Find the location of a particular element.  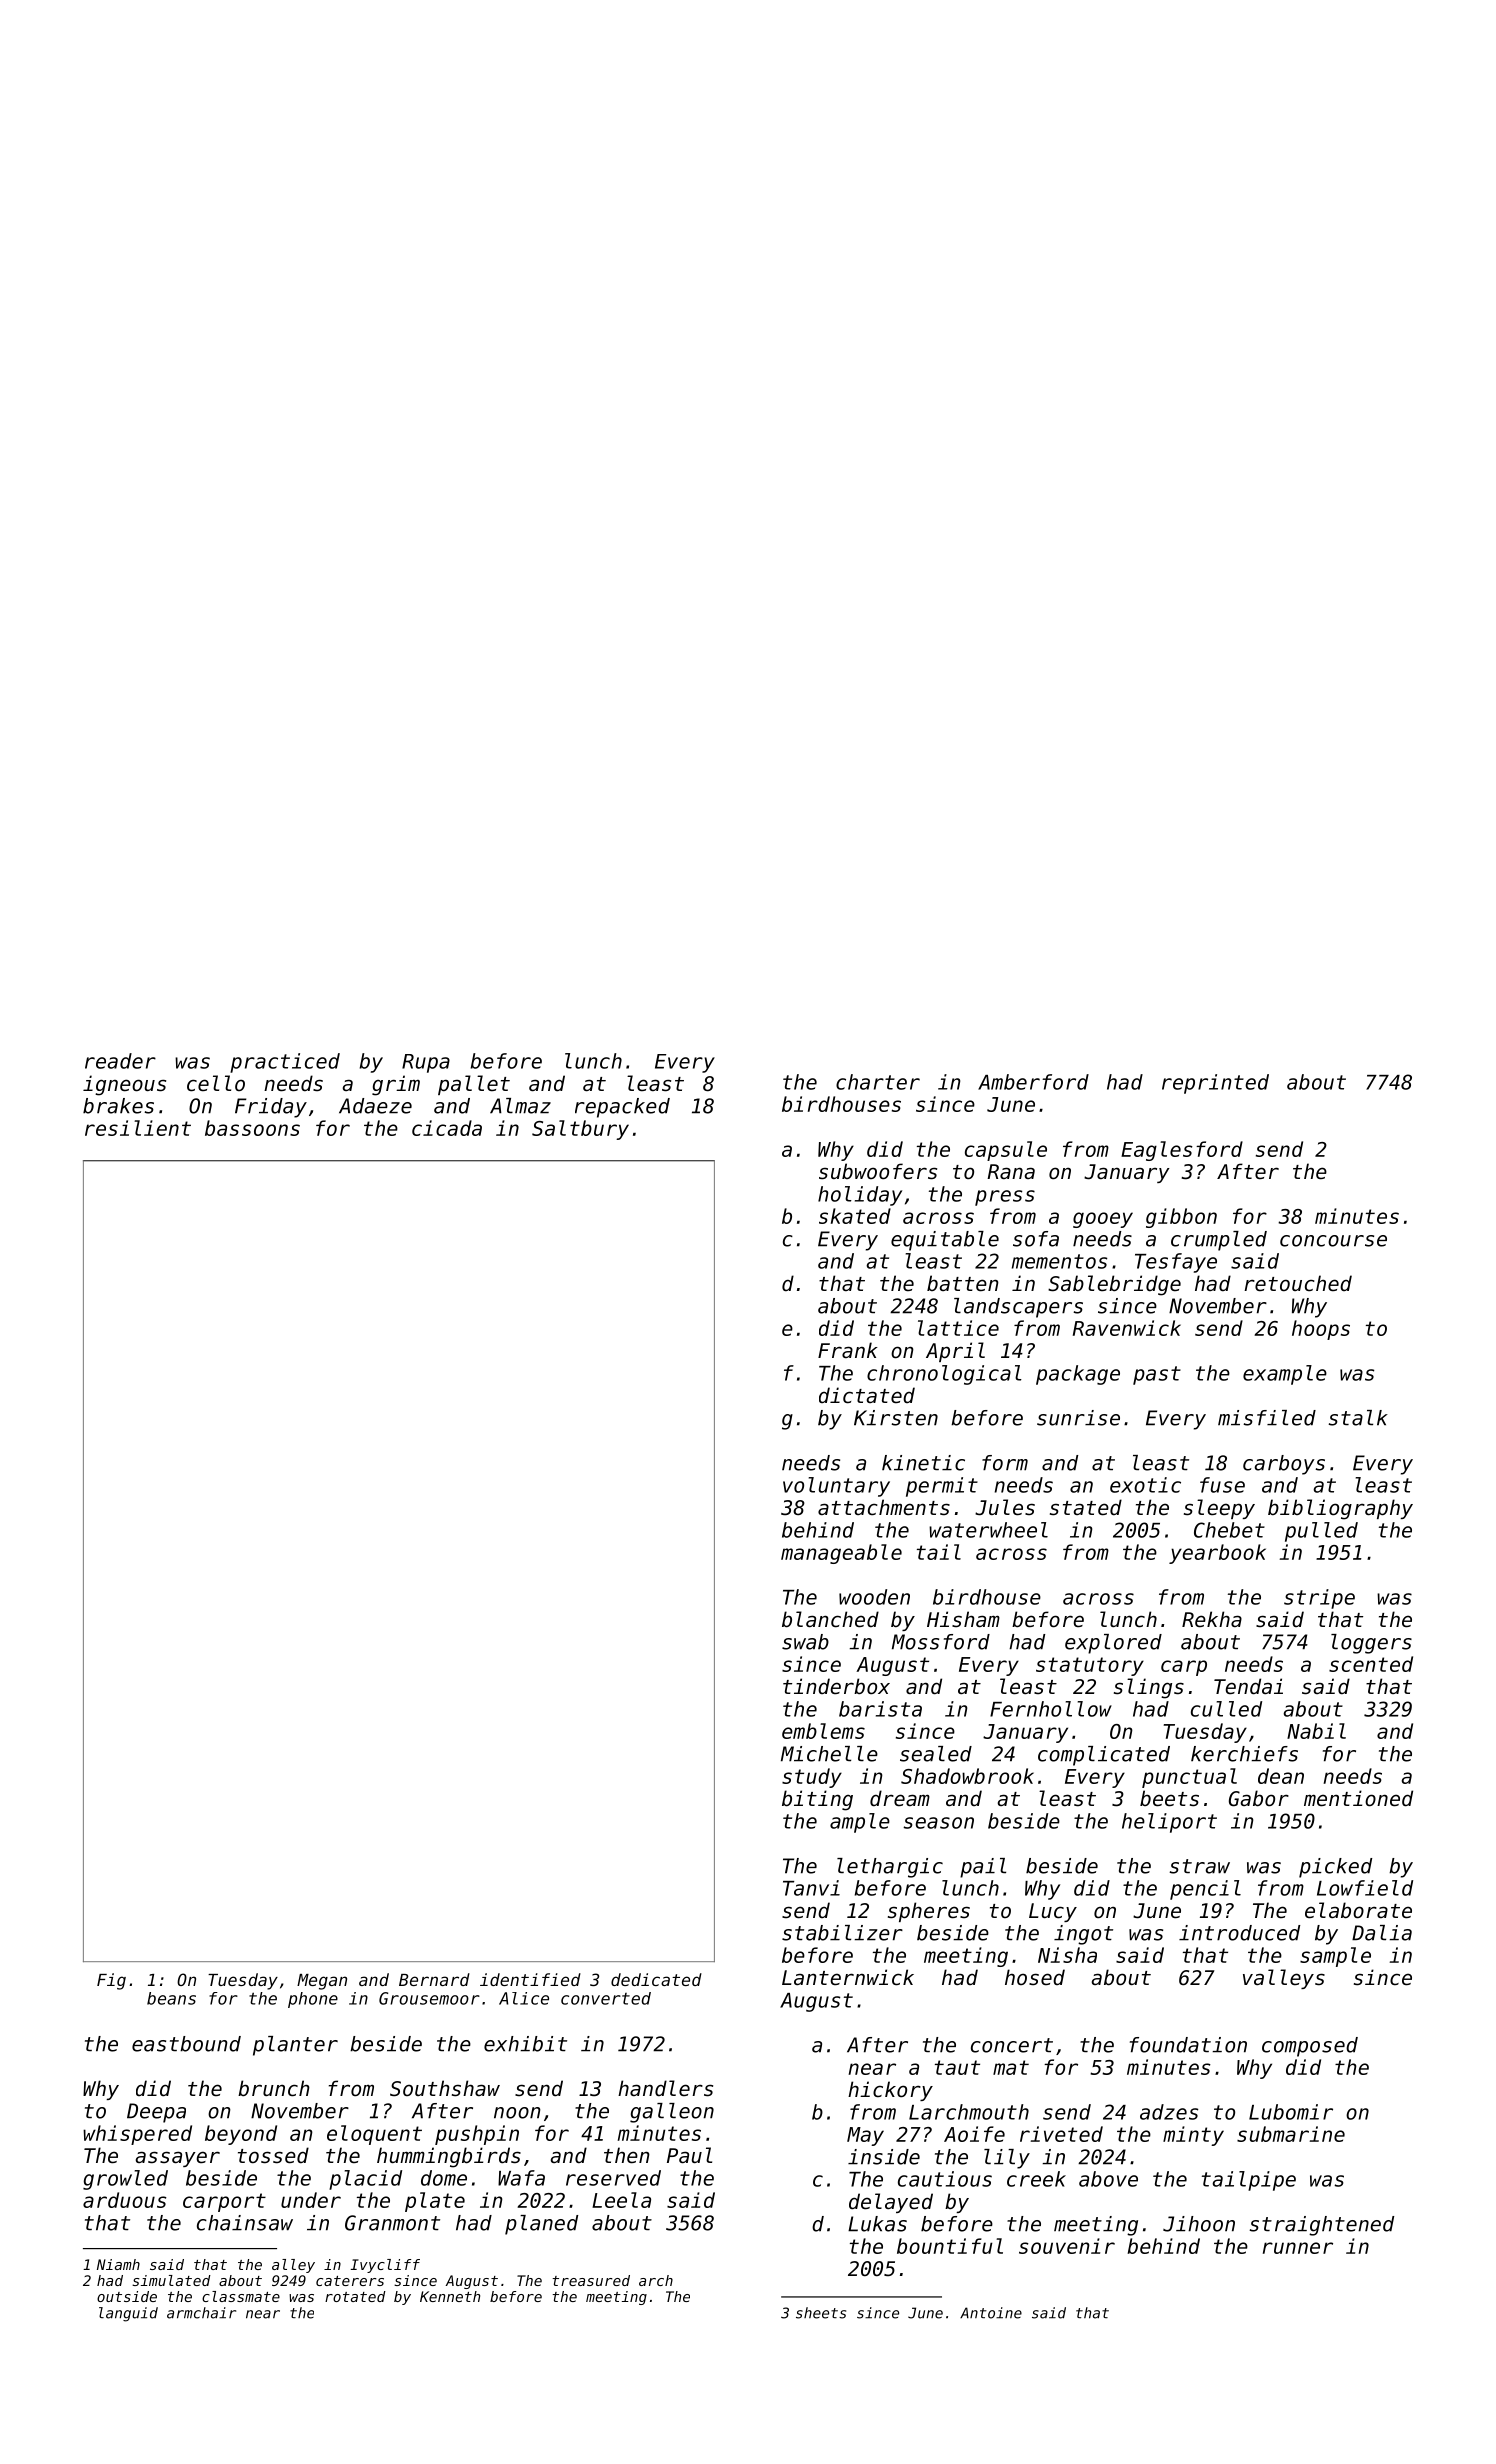

manageable is located at coordinates (841, 1554).
